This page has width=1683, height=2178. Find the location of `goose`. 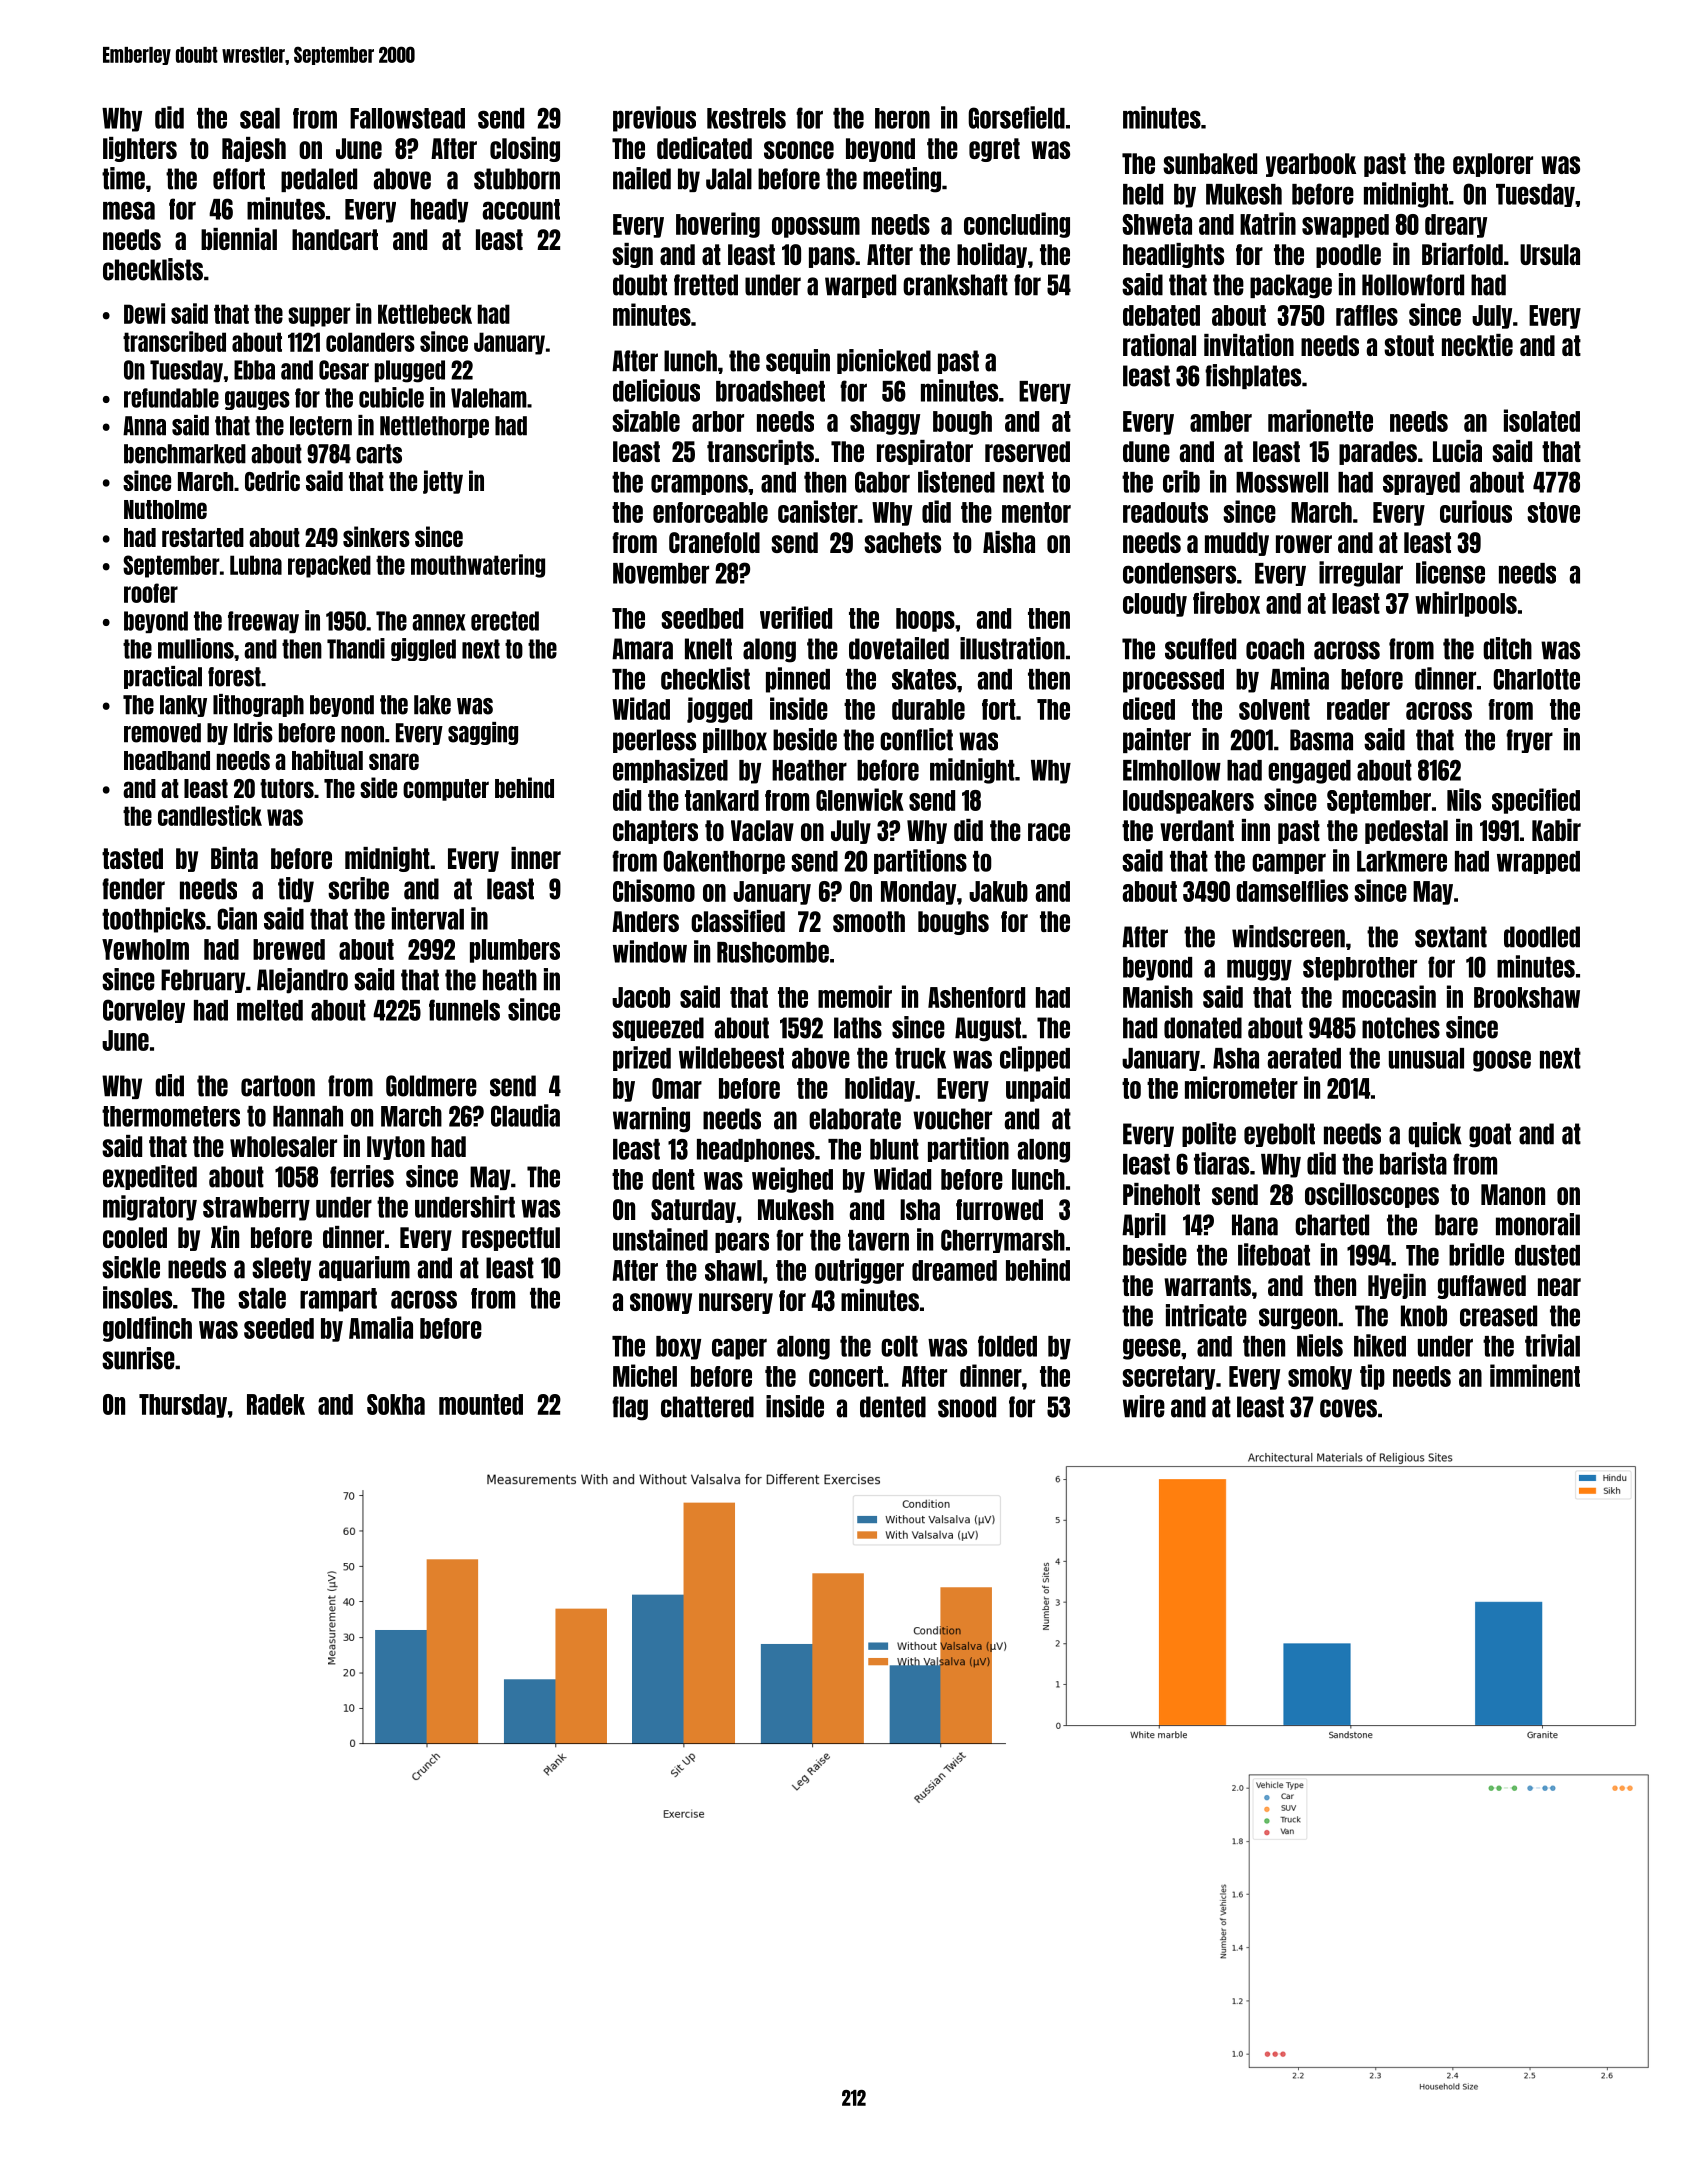

goose is located at coordinates (1502, 1061).
